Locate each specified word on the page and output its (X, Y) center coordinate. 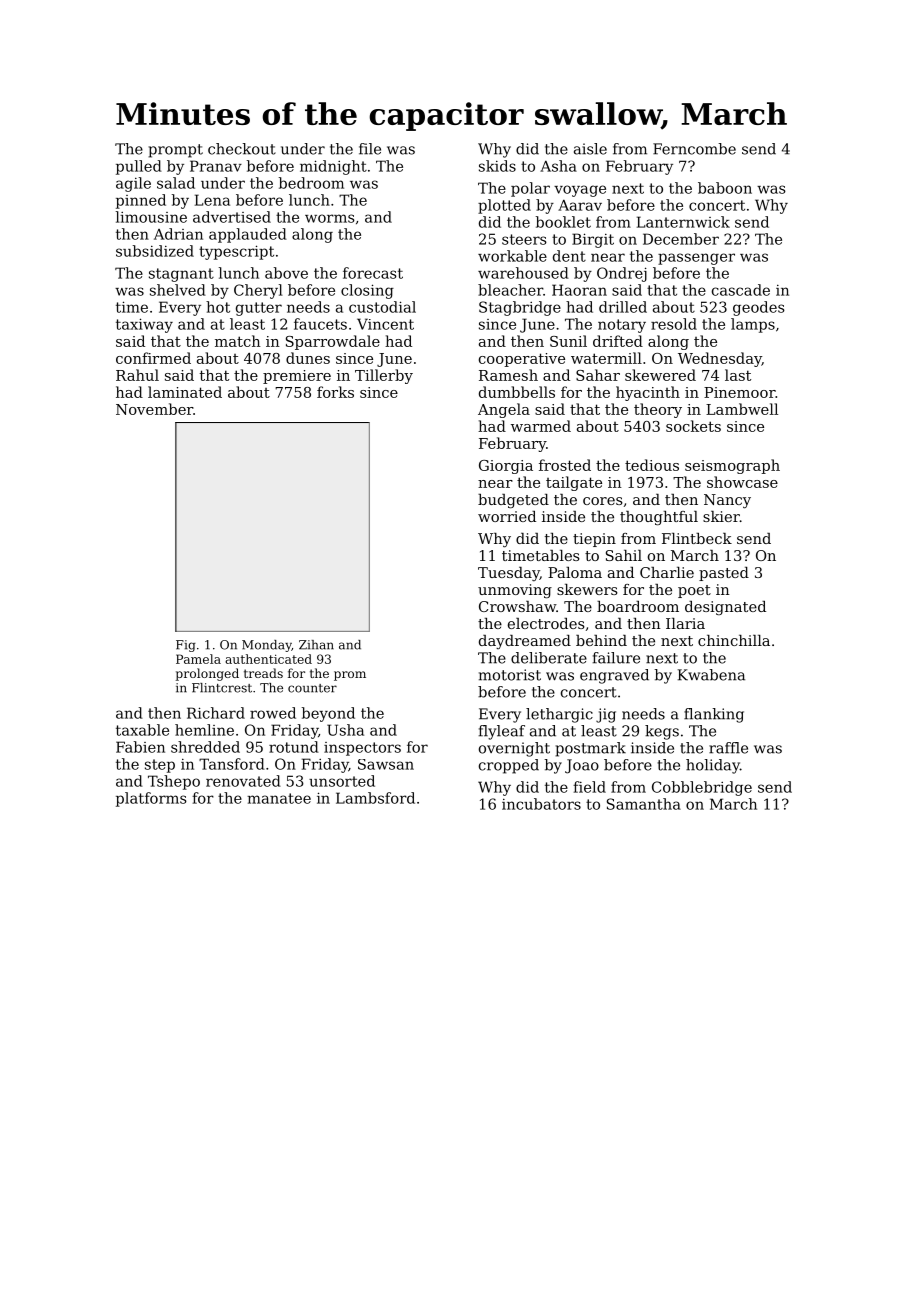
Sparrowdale (333, 342)
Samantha (644, 804)
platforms (151, 799)
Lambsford (375, 798)
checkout (242, 149)
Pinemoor (739, 392)
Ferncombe (694, 149)
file (370, 149)
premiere (297, 377)
